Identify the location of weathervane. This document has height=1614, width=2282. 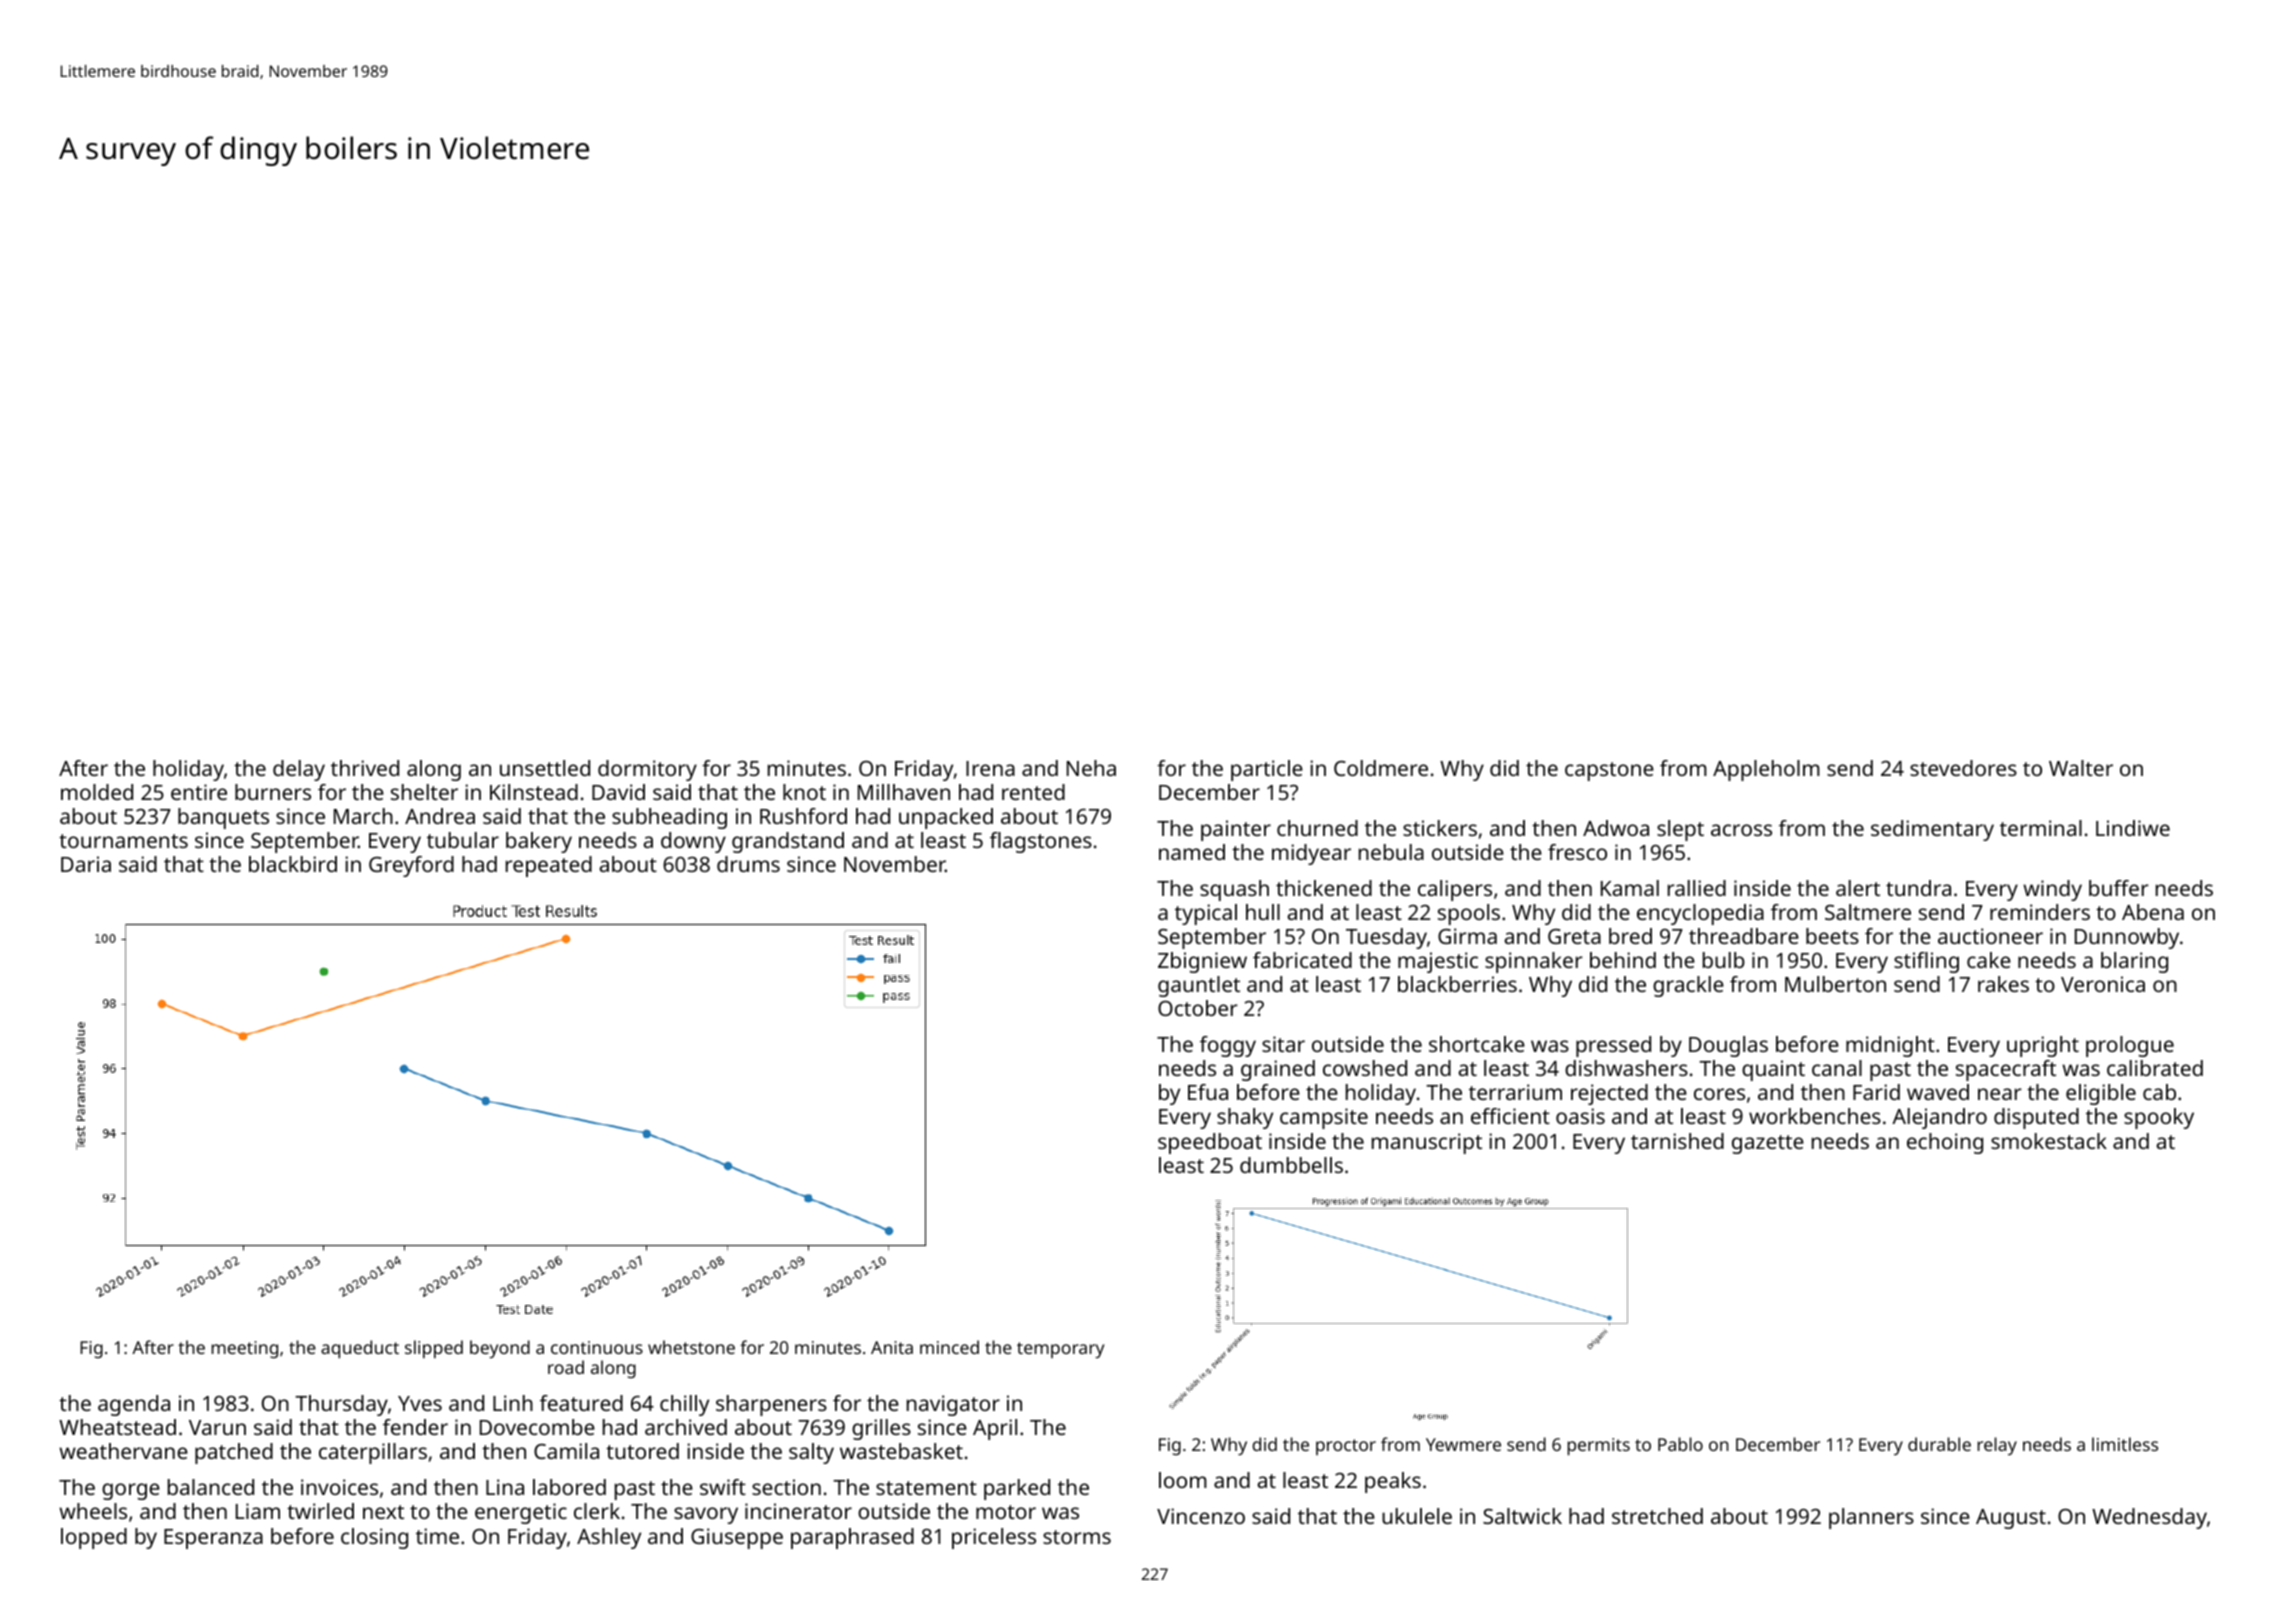
(123, 1451).
